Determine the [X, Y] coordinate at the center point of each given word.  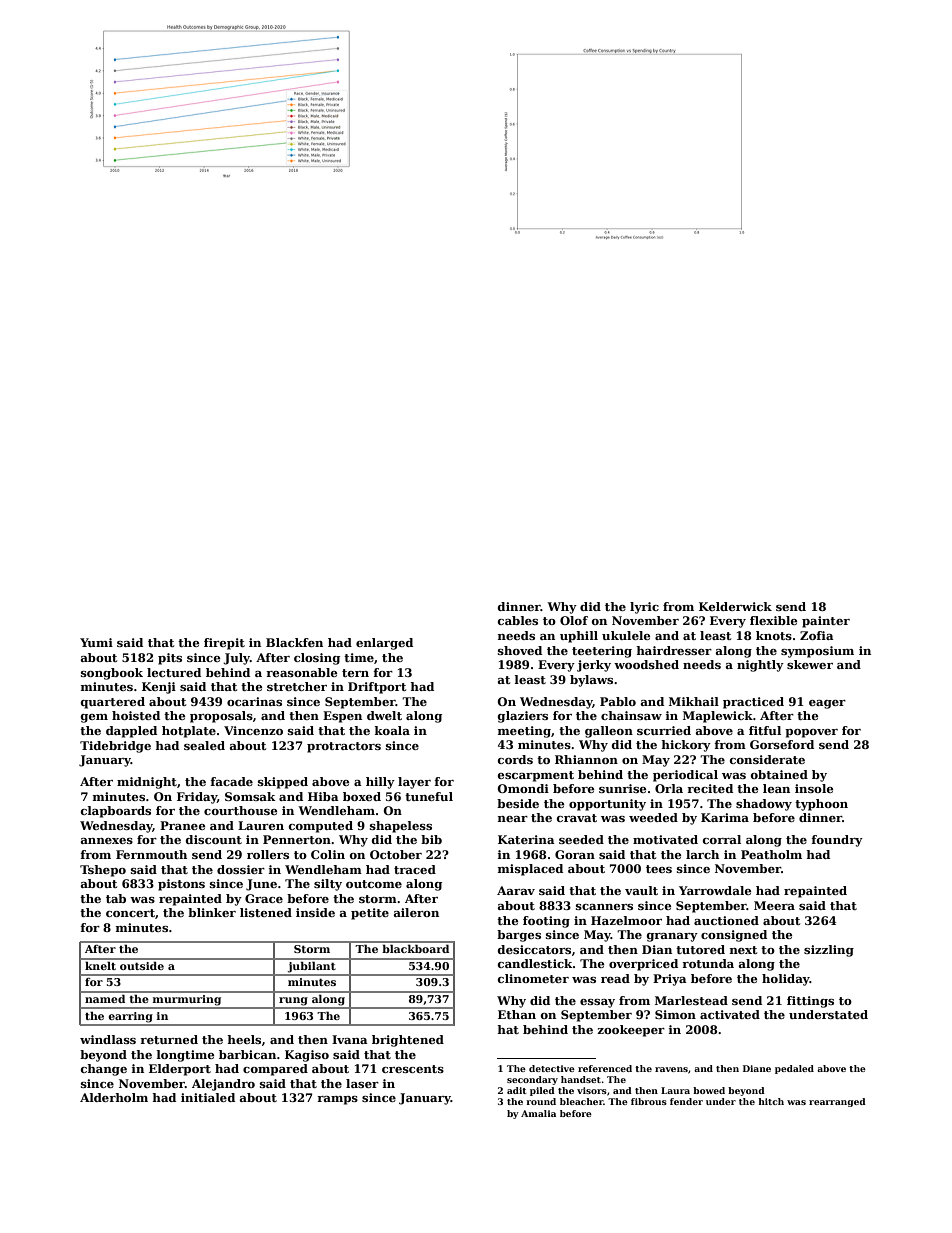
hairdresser [674, 650]
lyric [644, 608]
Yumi [96, 642]
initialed [208, 1097]
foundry [837, 841]
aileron [416, 912]
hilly [380, 783]
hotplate [189, 732]
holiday [786, 980]
